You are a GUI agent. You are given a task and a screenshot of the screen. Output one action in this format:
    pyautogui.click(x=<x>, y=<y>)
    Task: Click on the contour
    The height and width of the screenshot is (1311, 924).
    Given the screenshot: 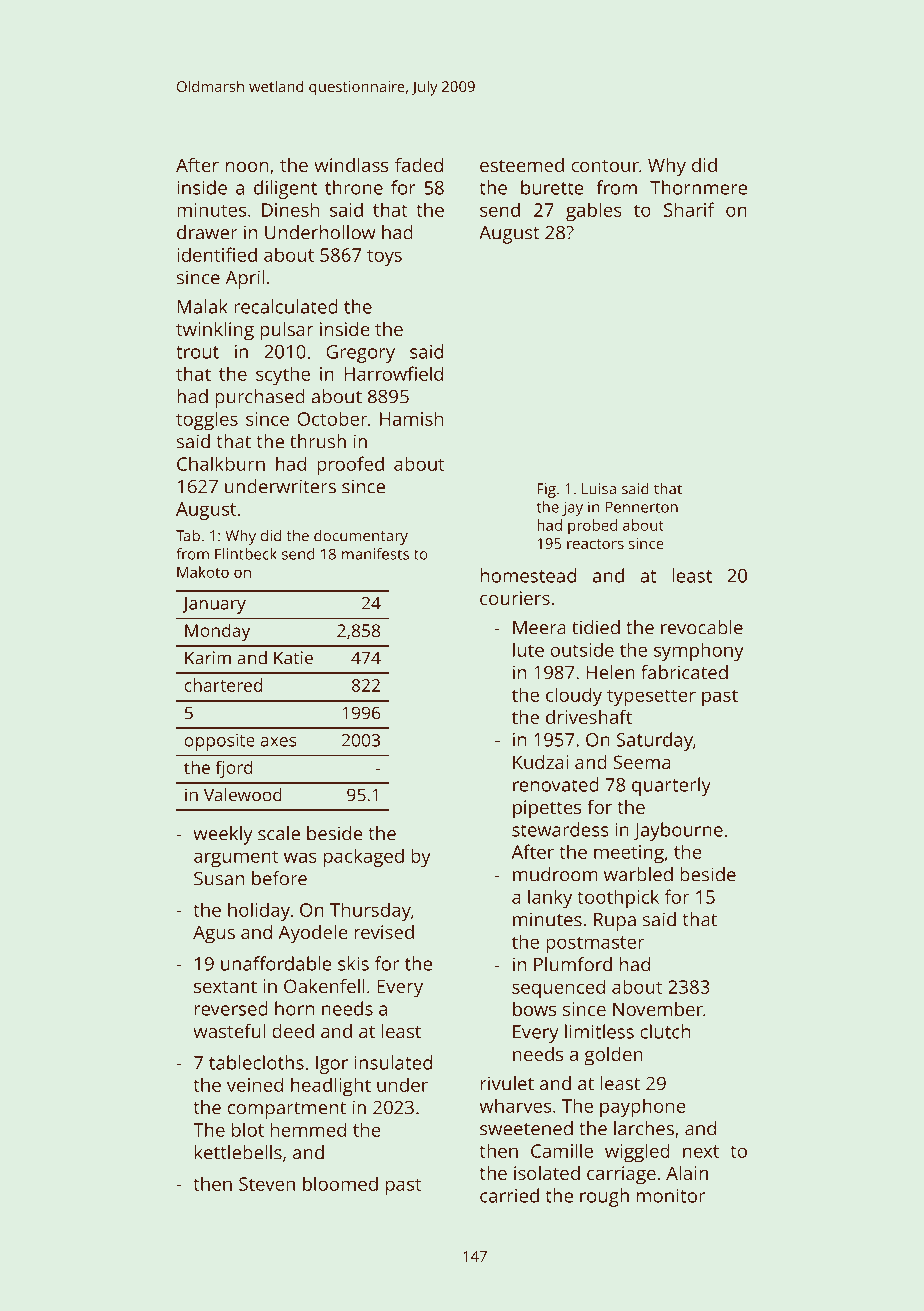 What is the action you would take?
    pyautogui.click(x=605, y=166)
